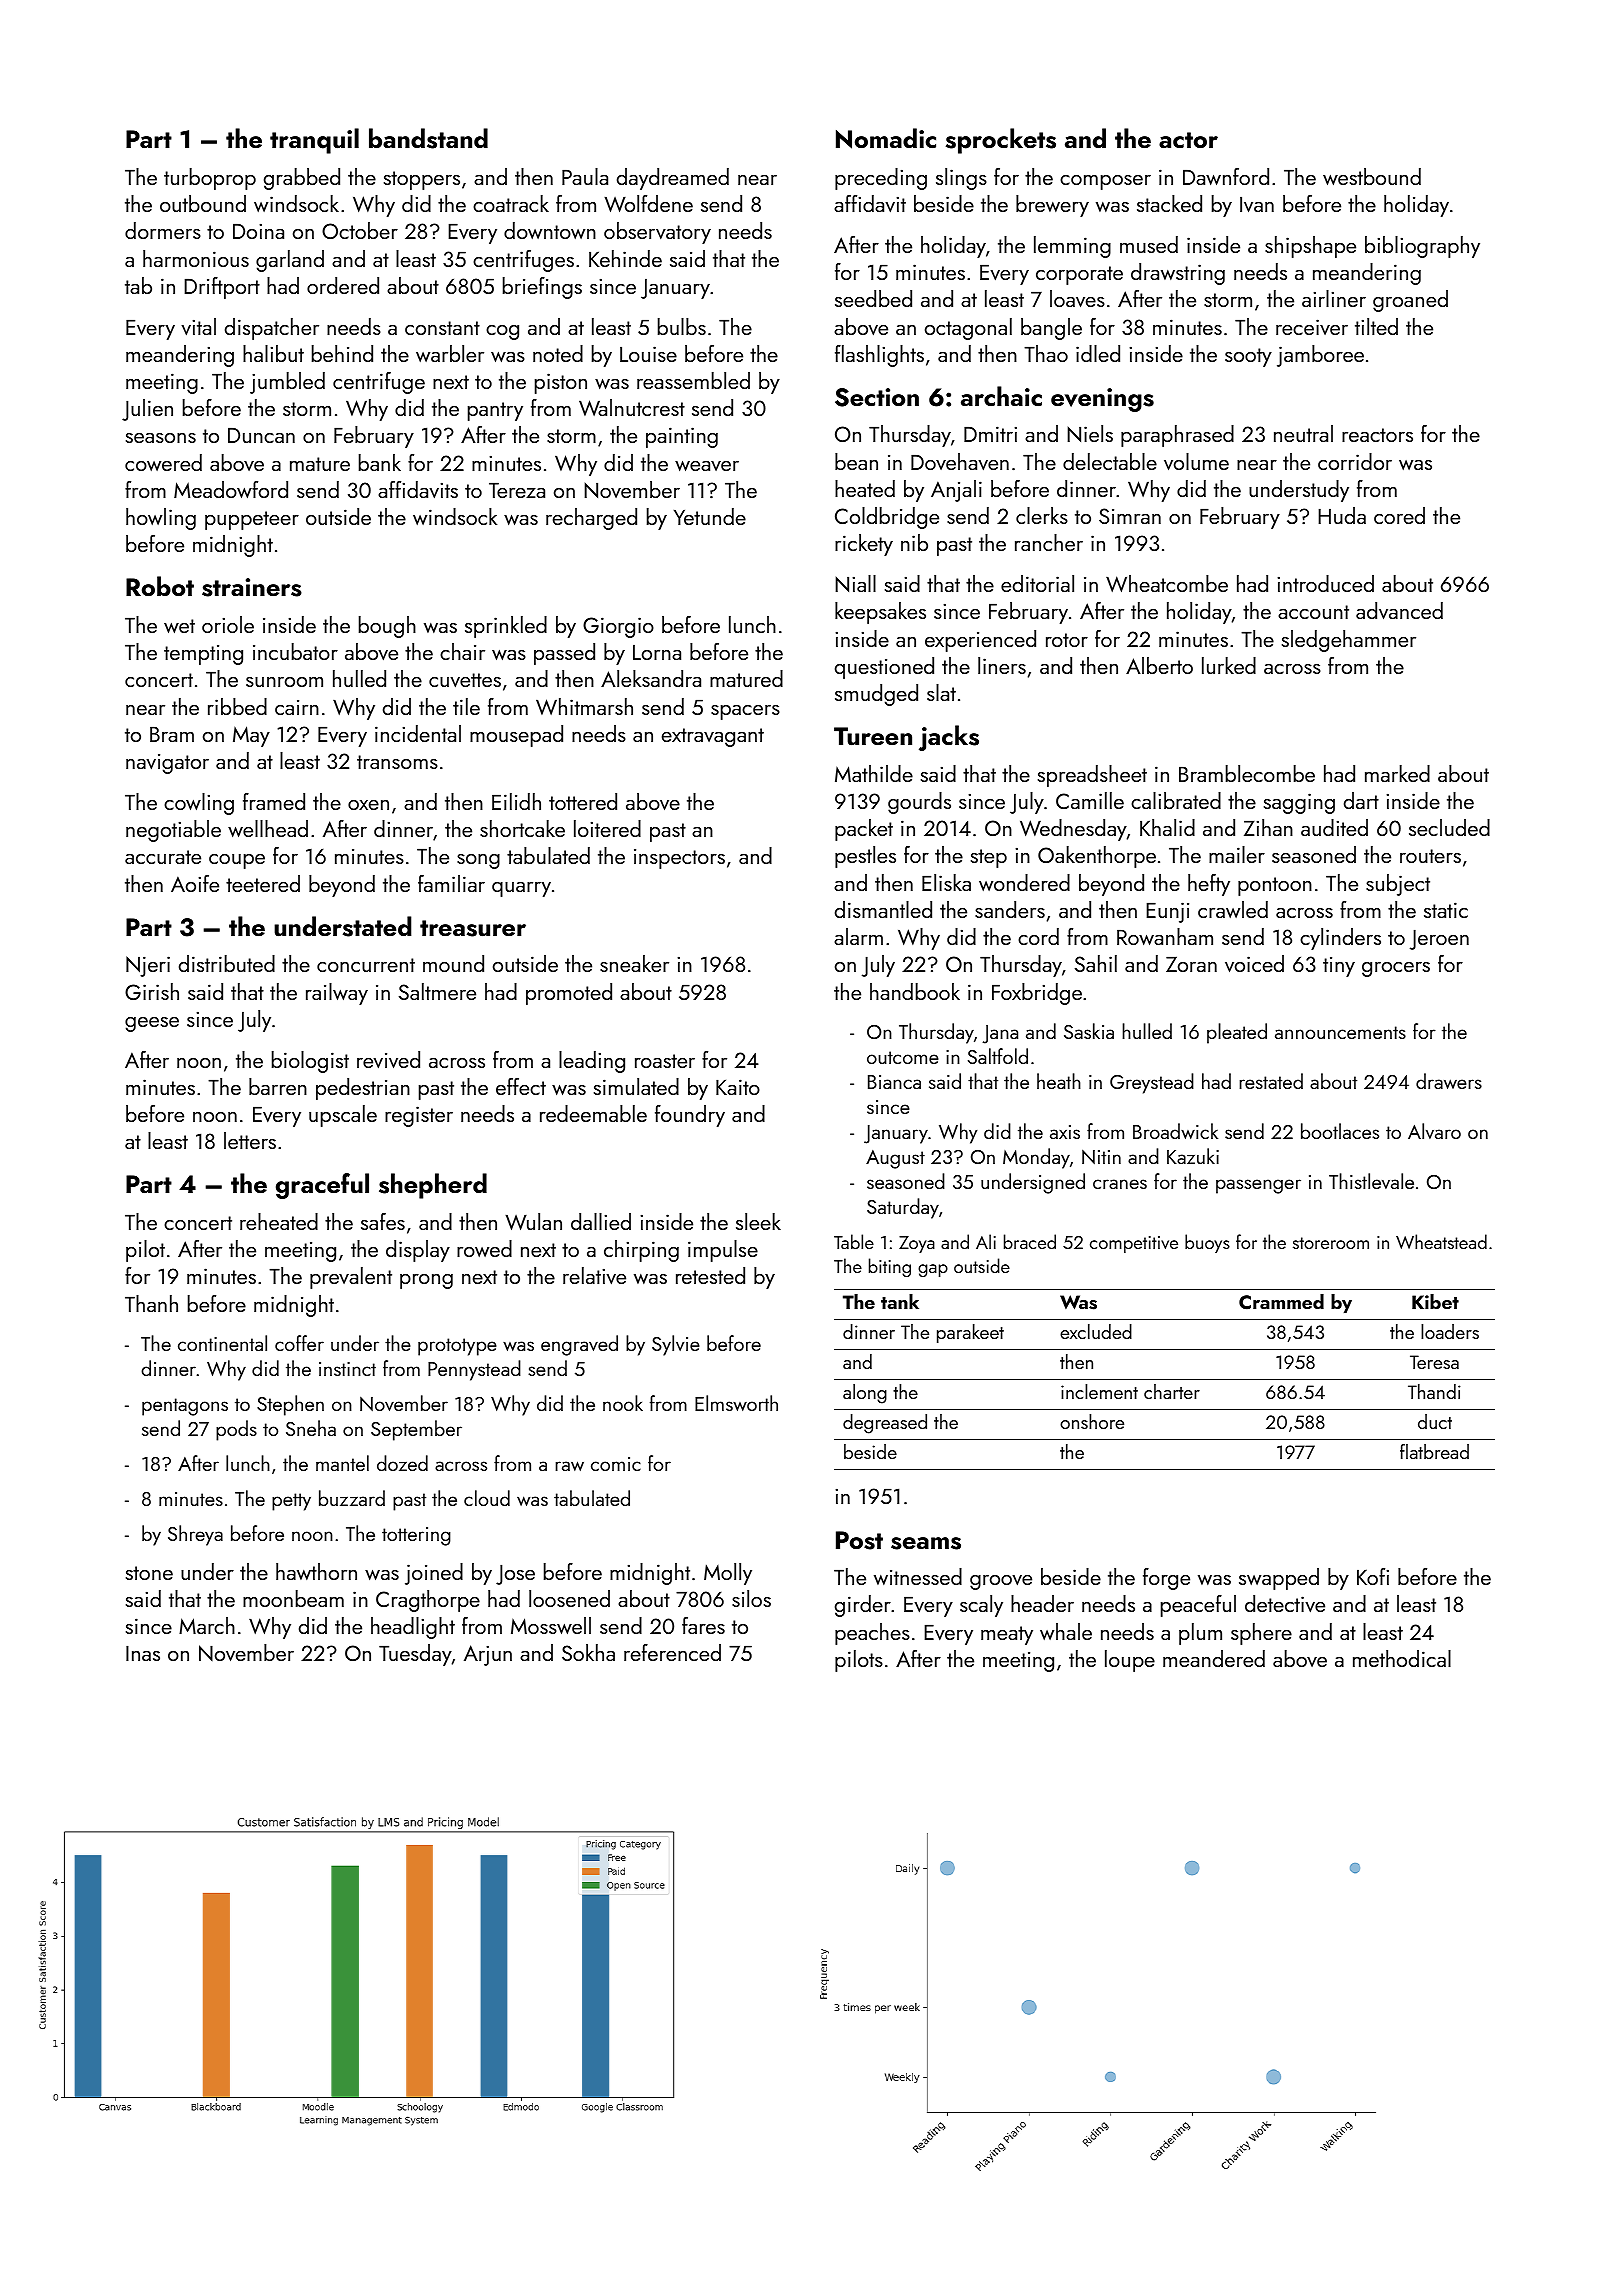 The image size is (1620, 2292). What do you see at coordinates (1268, 827) in the page?
I see `Zihan` at bounding box center [1268, 827].
